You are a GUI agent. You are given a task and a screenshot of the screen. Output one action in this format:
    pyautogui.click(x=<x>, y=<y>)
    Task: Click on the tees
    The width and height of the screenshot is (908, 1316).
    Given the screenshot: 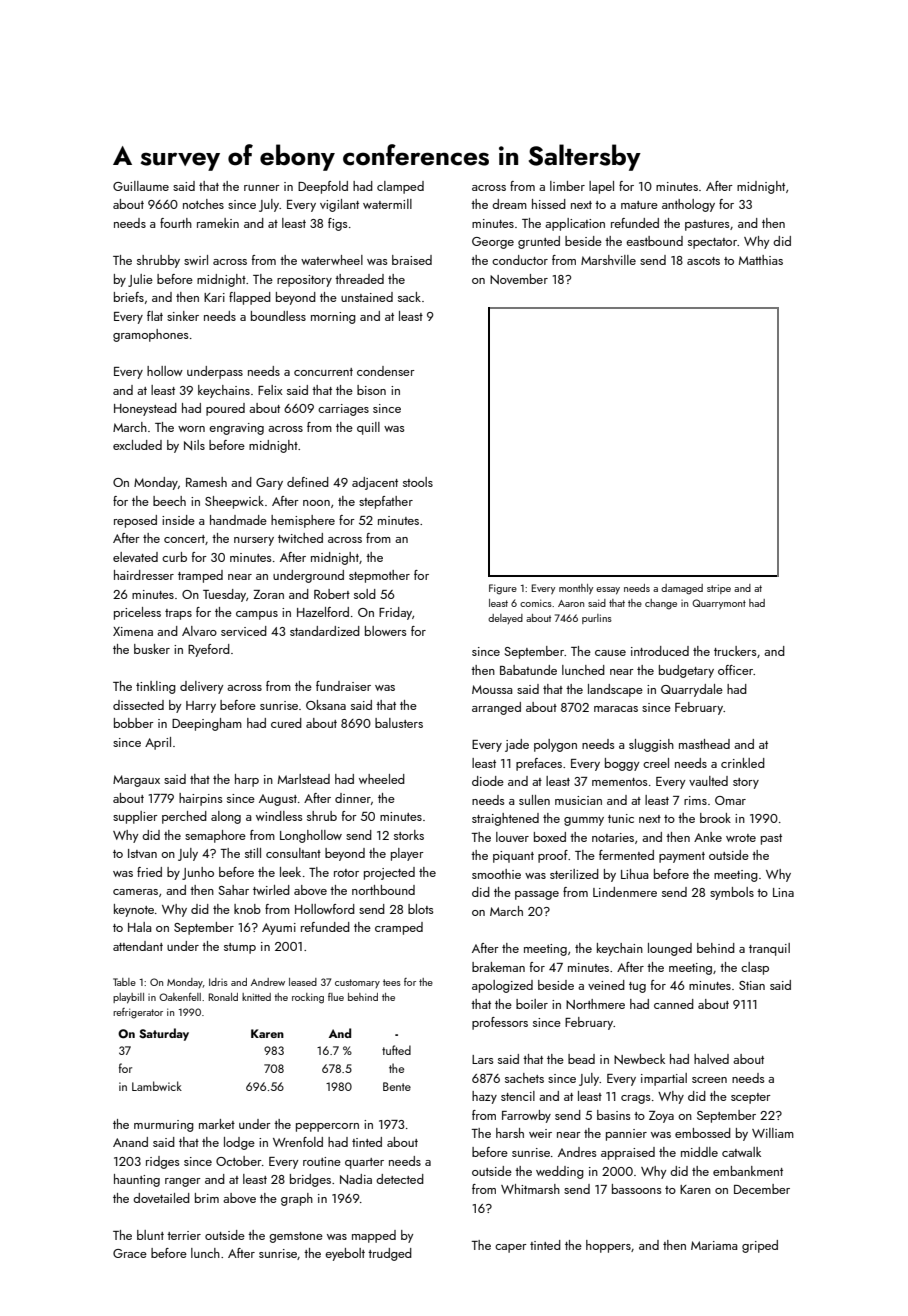 What is the action you would take?
    pyautogui.click(x=392, y=982)
